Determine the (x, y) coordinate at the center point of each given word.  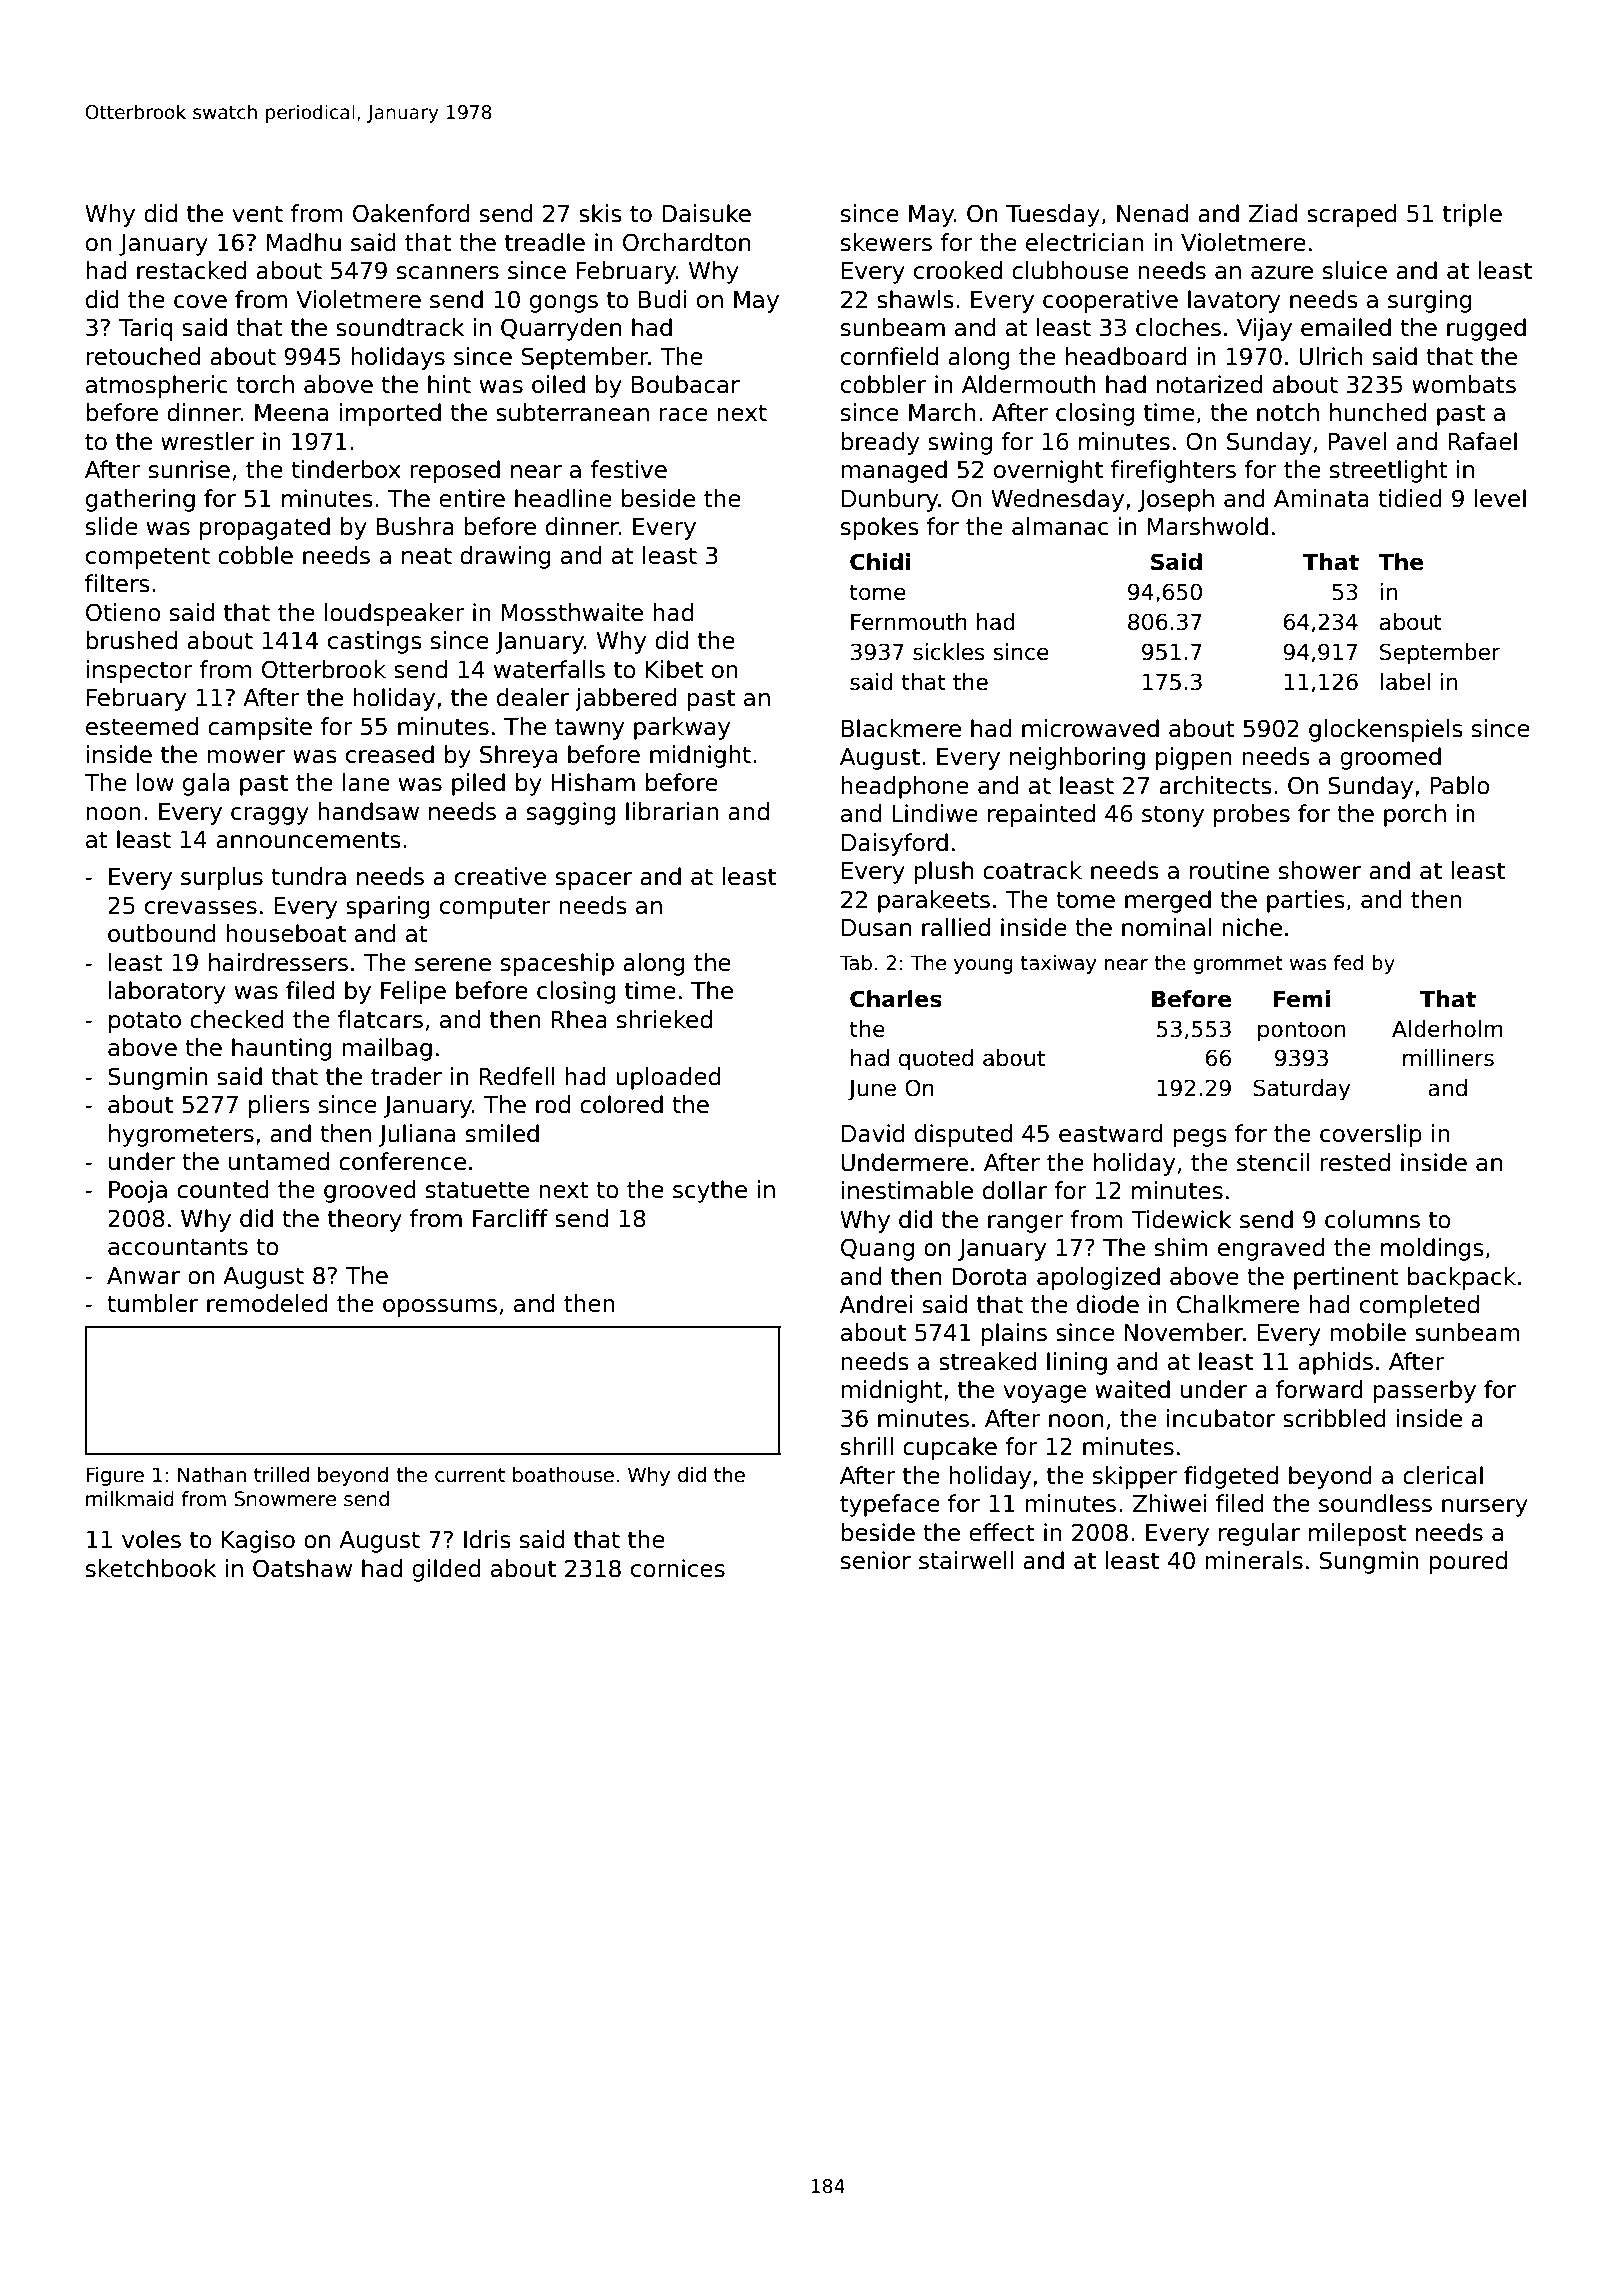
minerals (1254, 1560)
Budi (663, 299)
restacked (191, 270)
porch (1415, 815)
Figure (115, 1476)
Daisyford (895, 844)
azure (1282, 273)
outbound (162, 933)
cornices (678, 1568)
